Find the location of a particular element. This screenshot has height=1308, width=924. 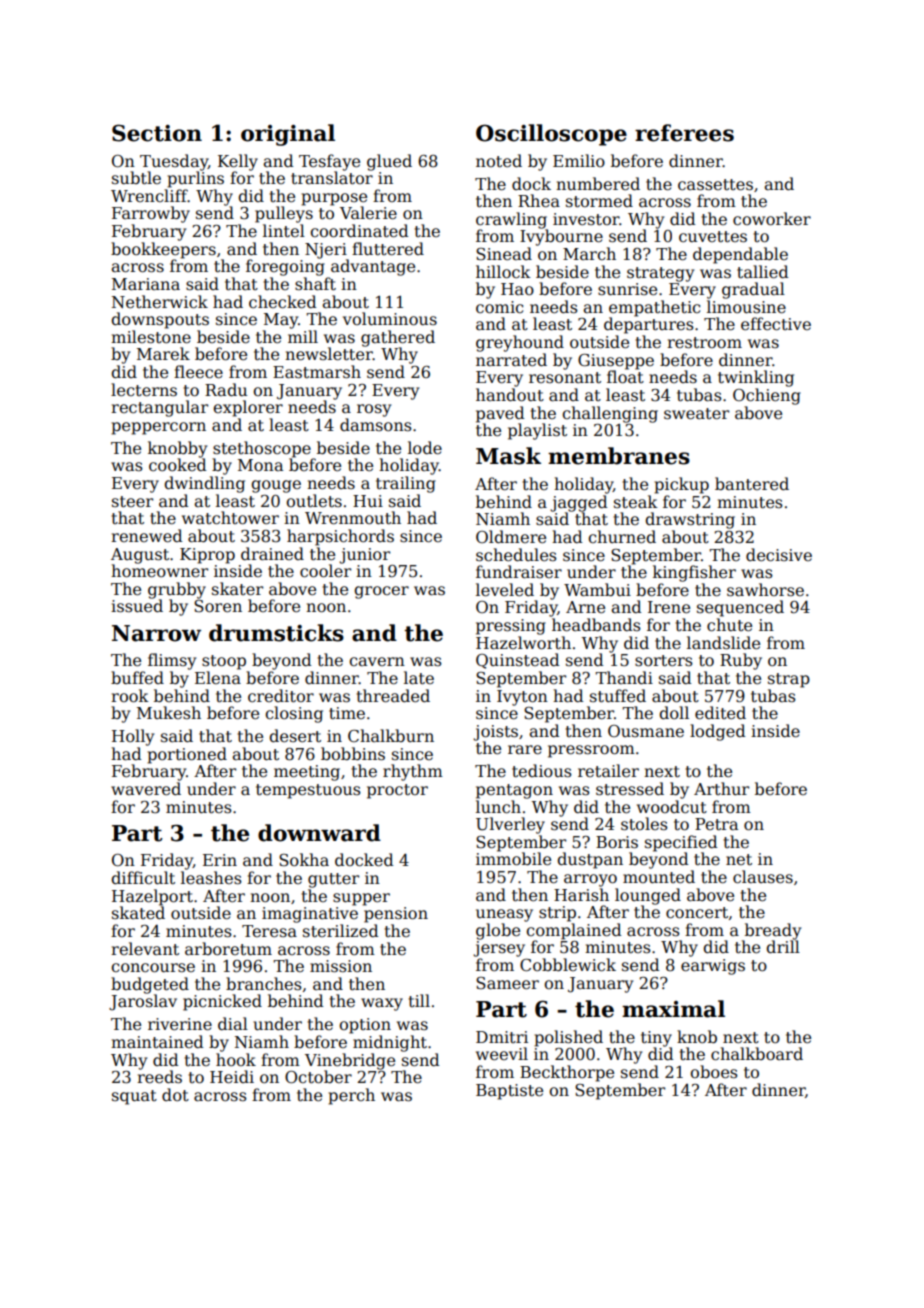

decisive is located at coordinates (779, 555).
